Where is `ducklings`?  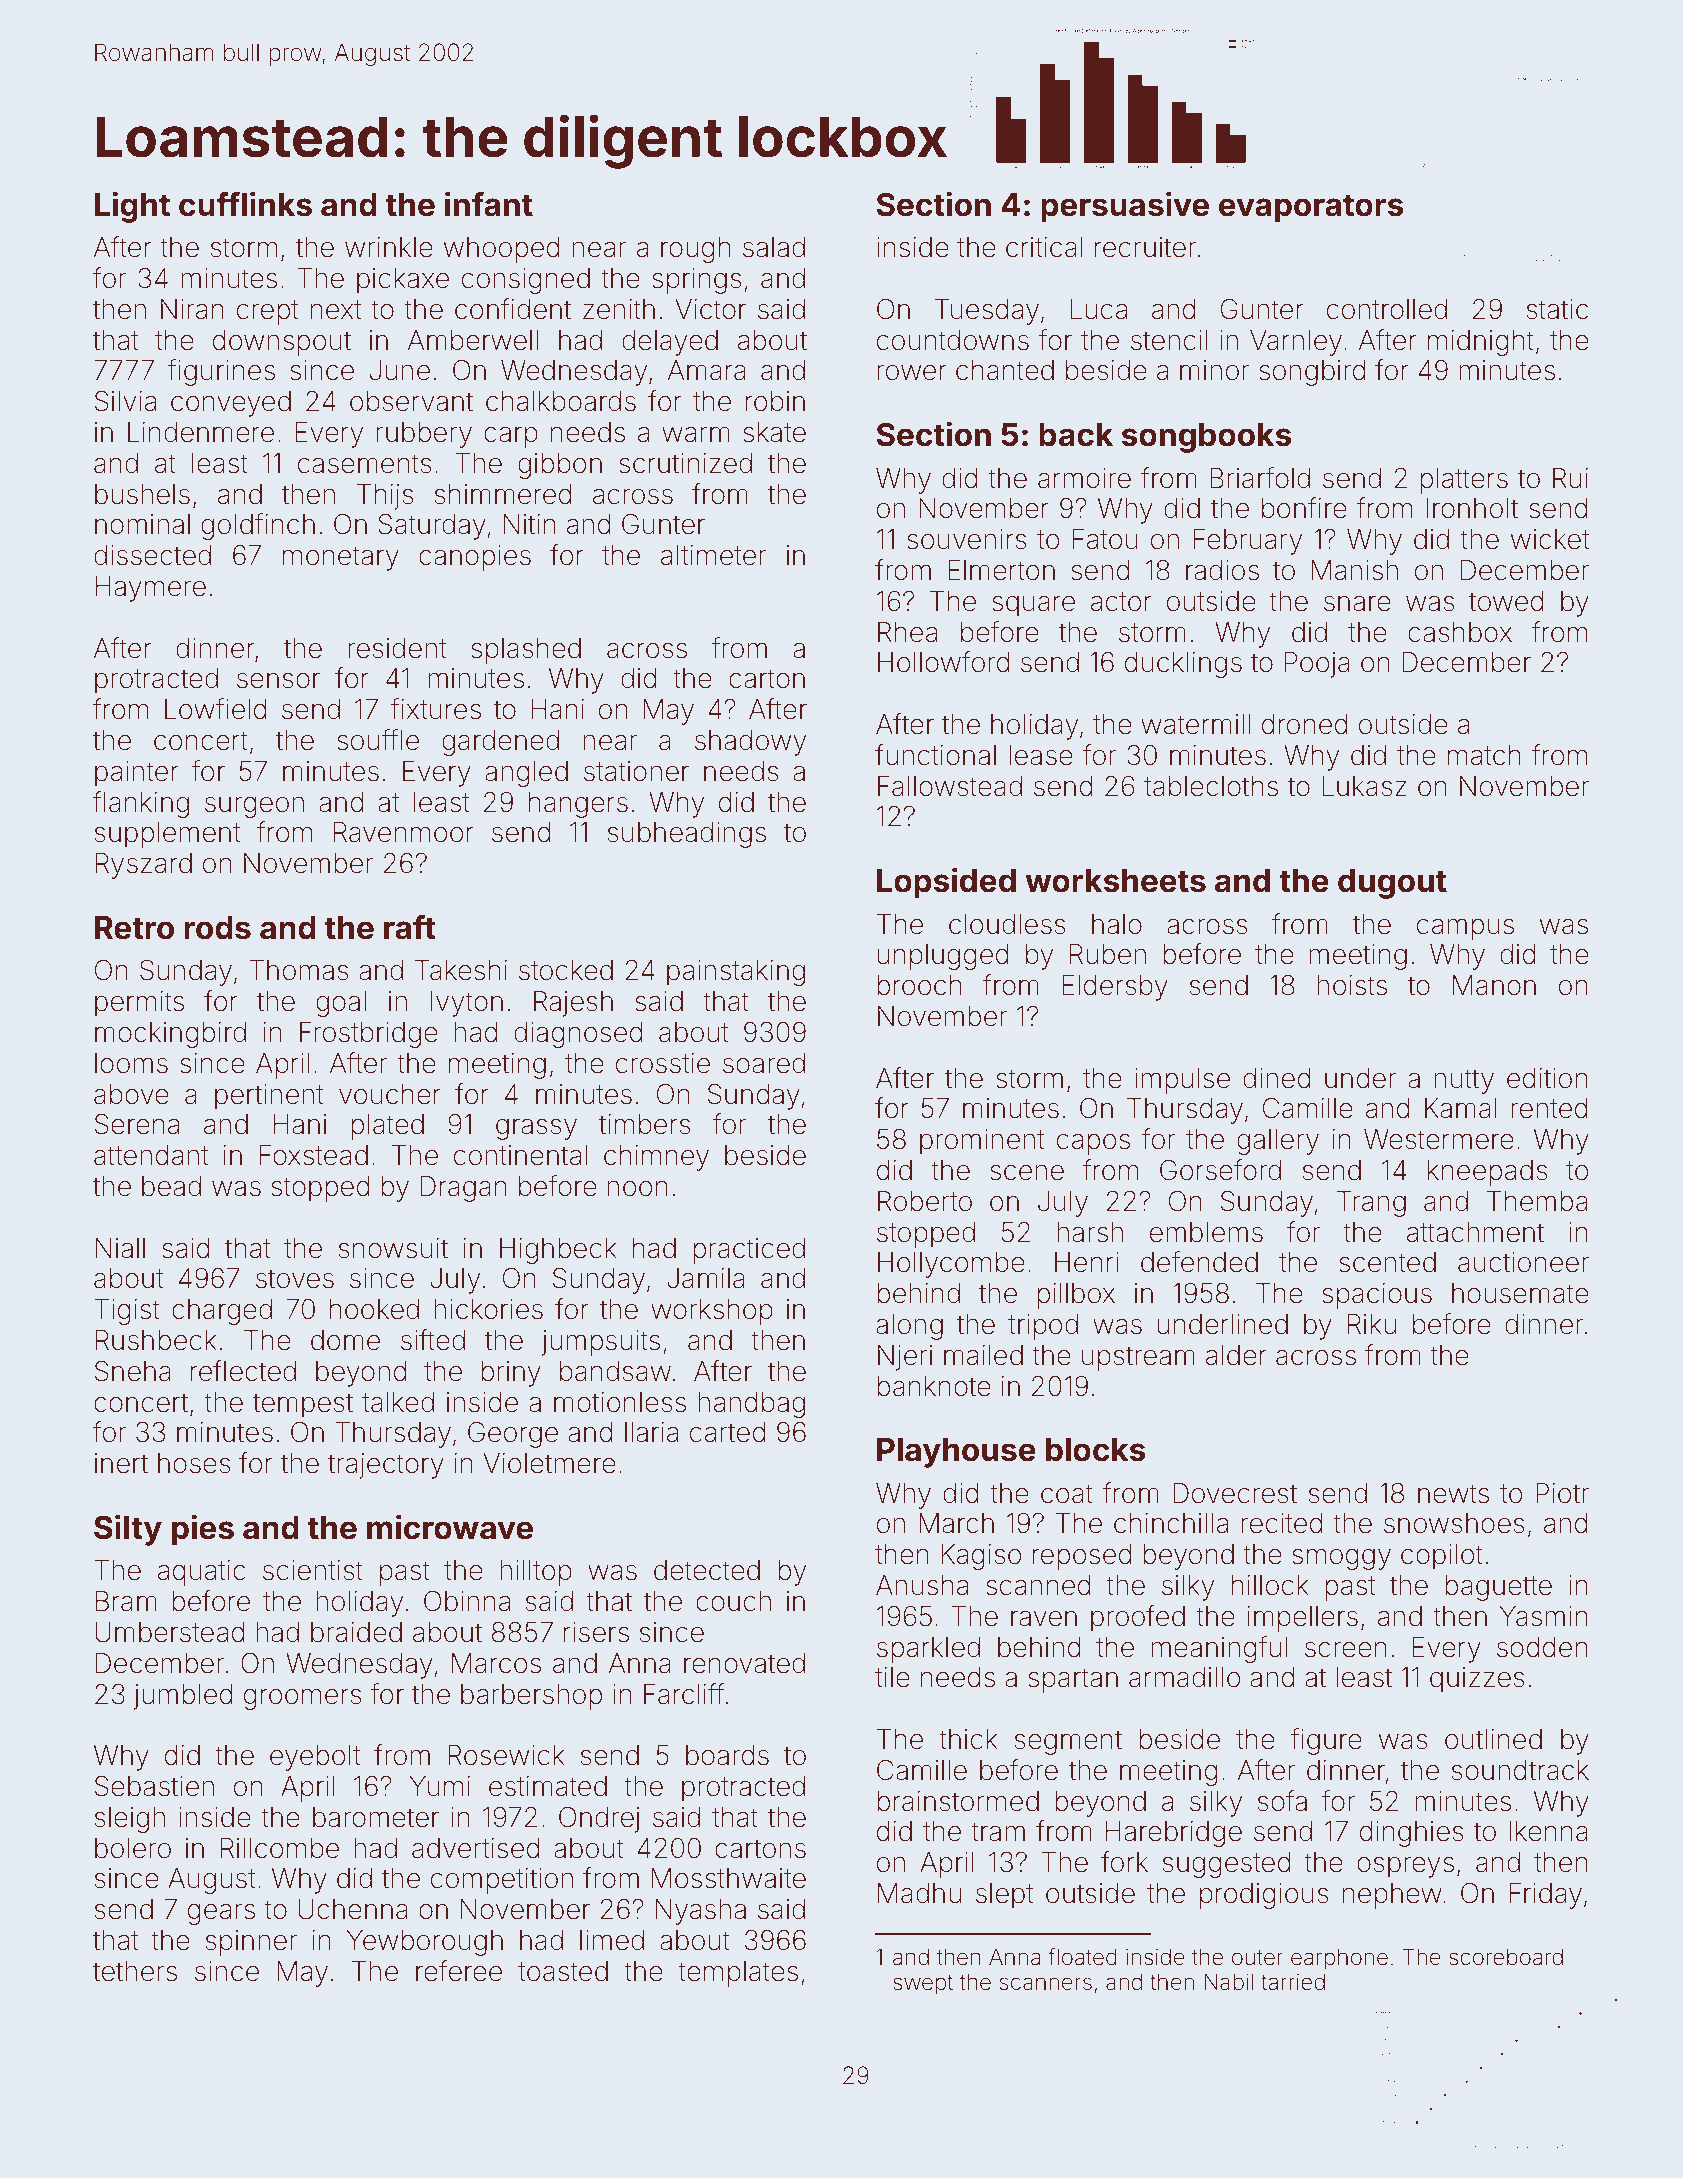 ducklings is located at coordinates (1183, 665).
